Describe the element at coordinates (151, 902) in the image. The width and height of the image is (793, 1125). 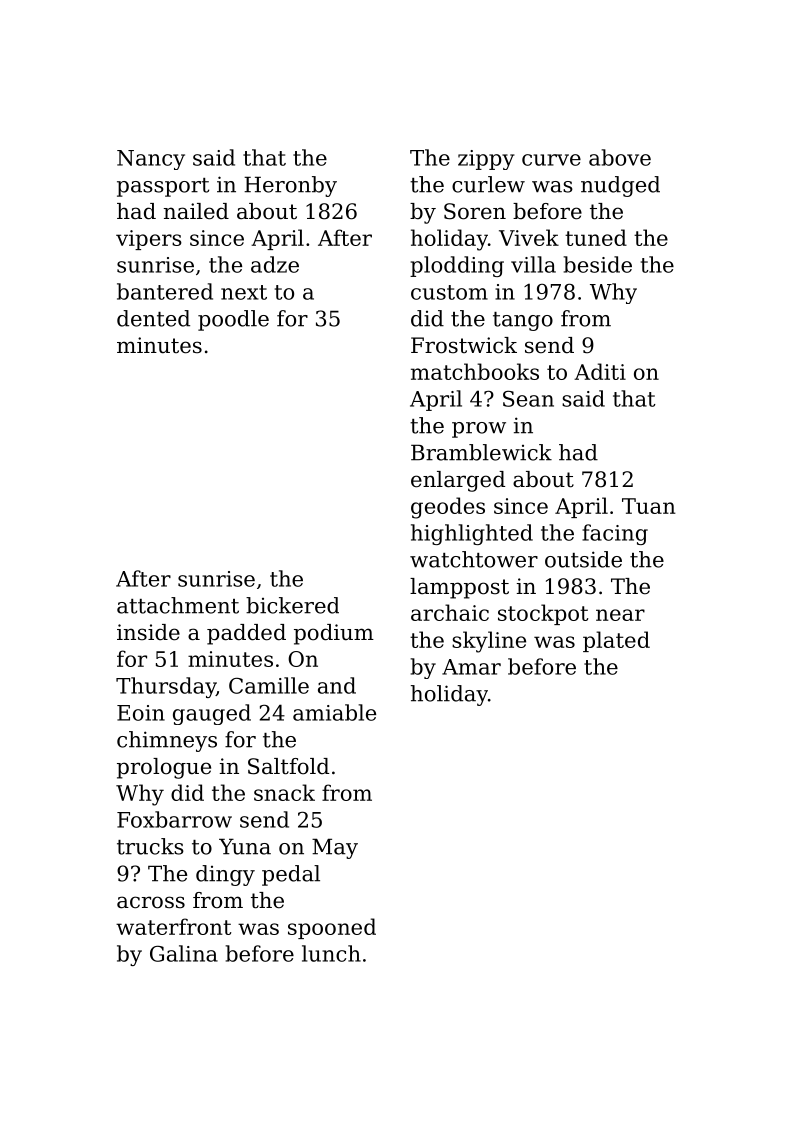
I see `across` at that location.
